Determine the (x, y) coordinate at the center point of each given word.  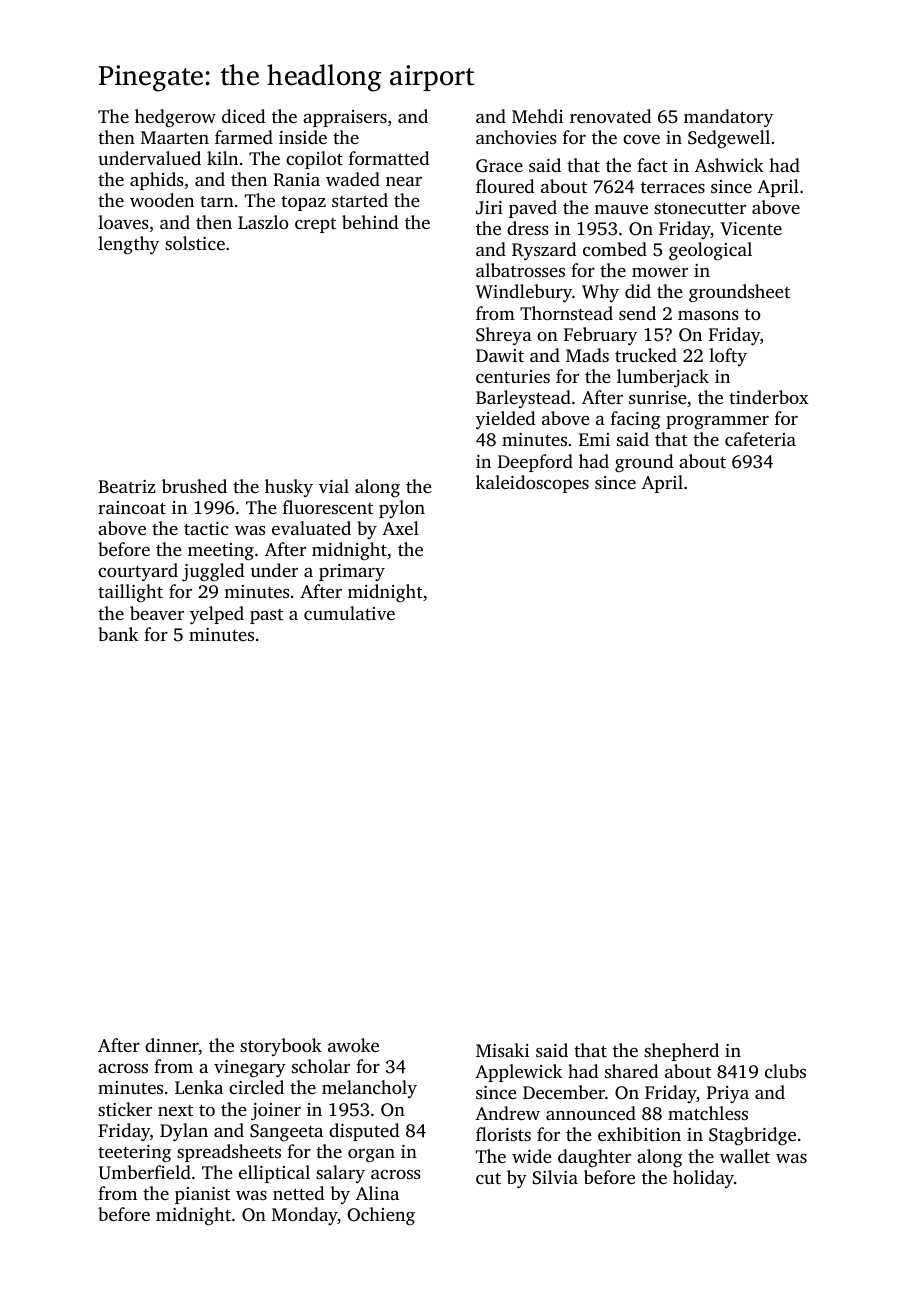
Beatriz (127, 486)
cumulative (349, 613)
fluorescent (328, 507)
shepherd (681, 1052)
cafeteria (760, 439)
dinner (172, 1046)
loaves (123, 222)
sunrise (658, 397)
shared (631, 1071)
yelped (217, 615)
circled (256, 1087)
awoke (353, 1045)
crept (315, 225)
